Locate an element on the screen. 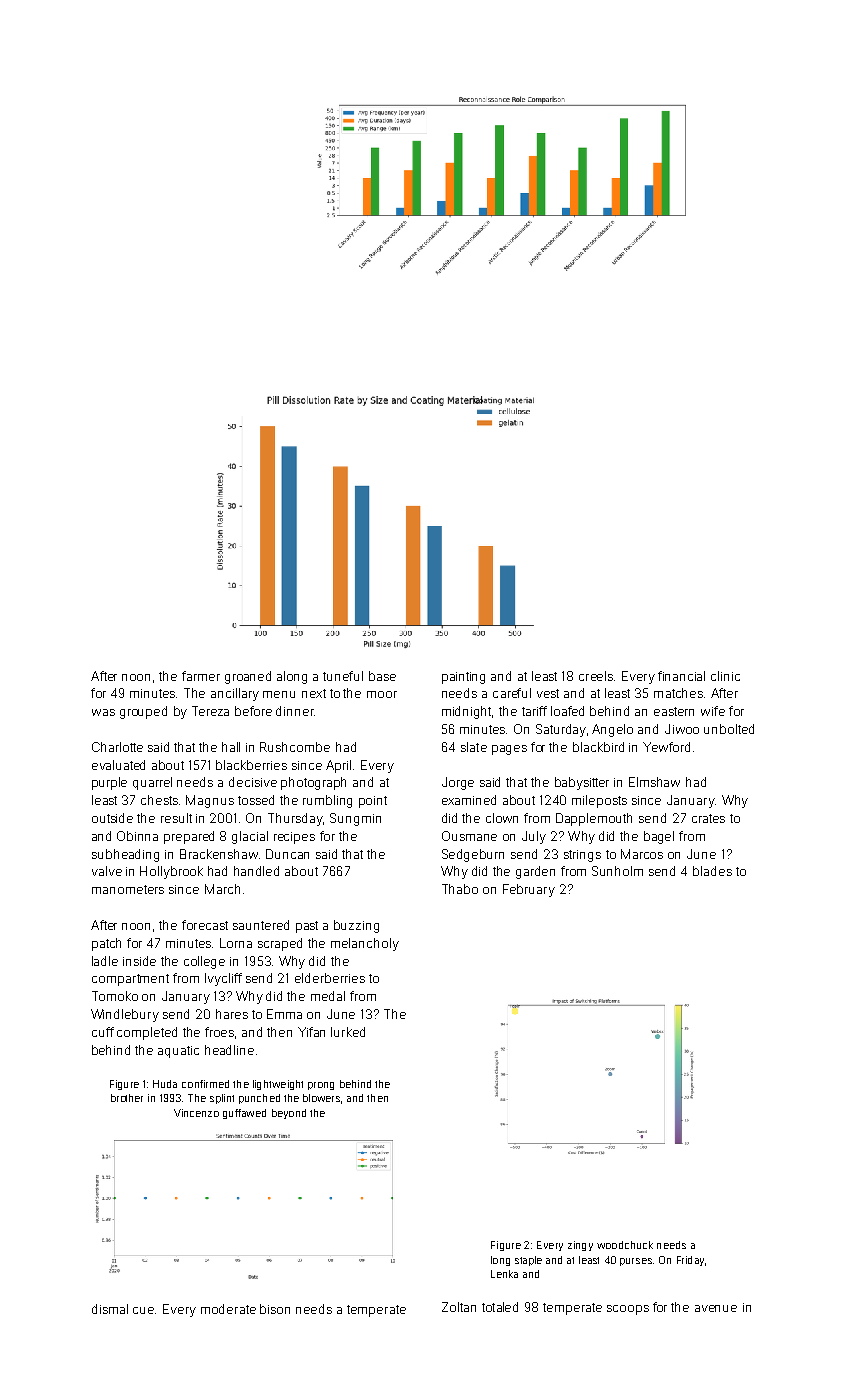 The image size is (849, 1400). lightweight is located at coordinates (278, 1085).
